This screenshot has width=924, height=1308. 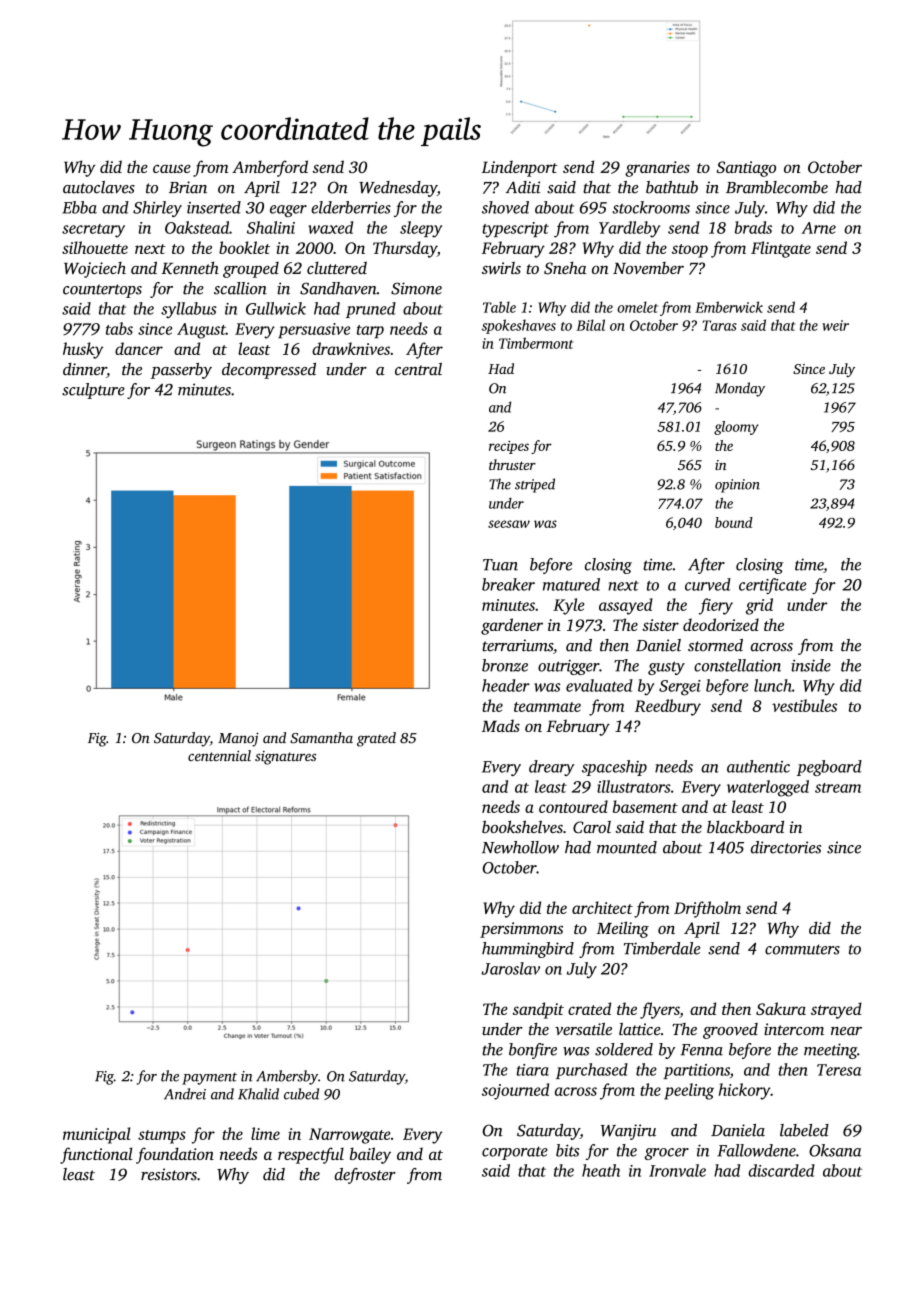 What do you see at coordinates (547, 707) in the screenshot?
I see `teammate` at bounding box center [547, 707].
